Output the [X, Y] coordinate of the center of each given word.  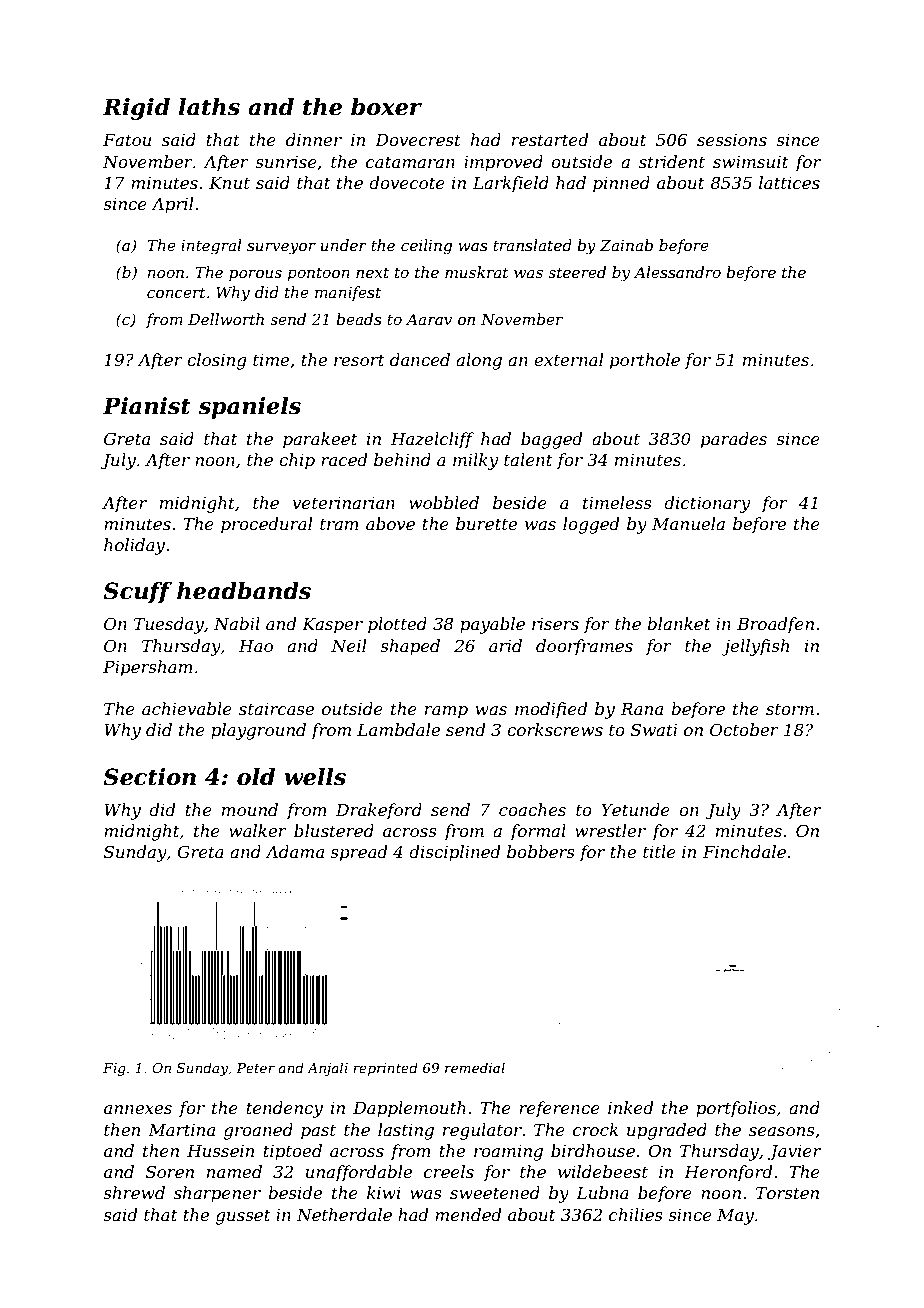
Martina [181, 1130]
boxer [386, 107]
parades [734, 440]
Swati [654, 729]
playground [258, 731]
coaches [532, 809]
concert [176, 292]
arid [505, 645]
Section [149, 777]
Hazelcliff [432, 440]
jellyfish [755, 647]
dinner [314, 139]
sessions [732, 140]
